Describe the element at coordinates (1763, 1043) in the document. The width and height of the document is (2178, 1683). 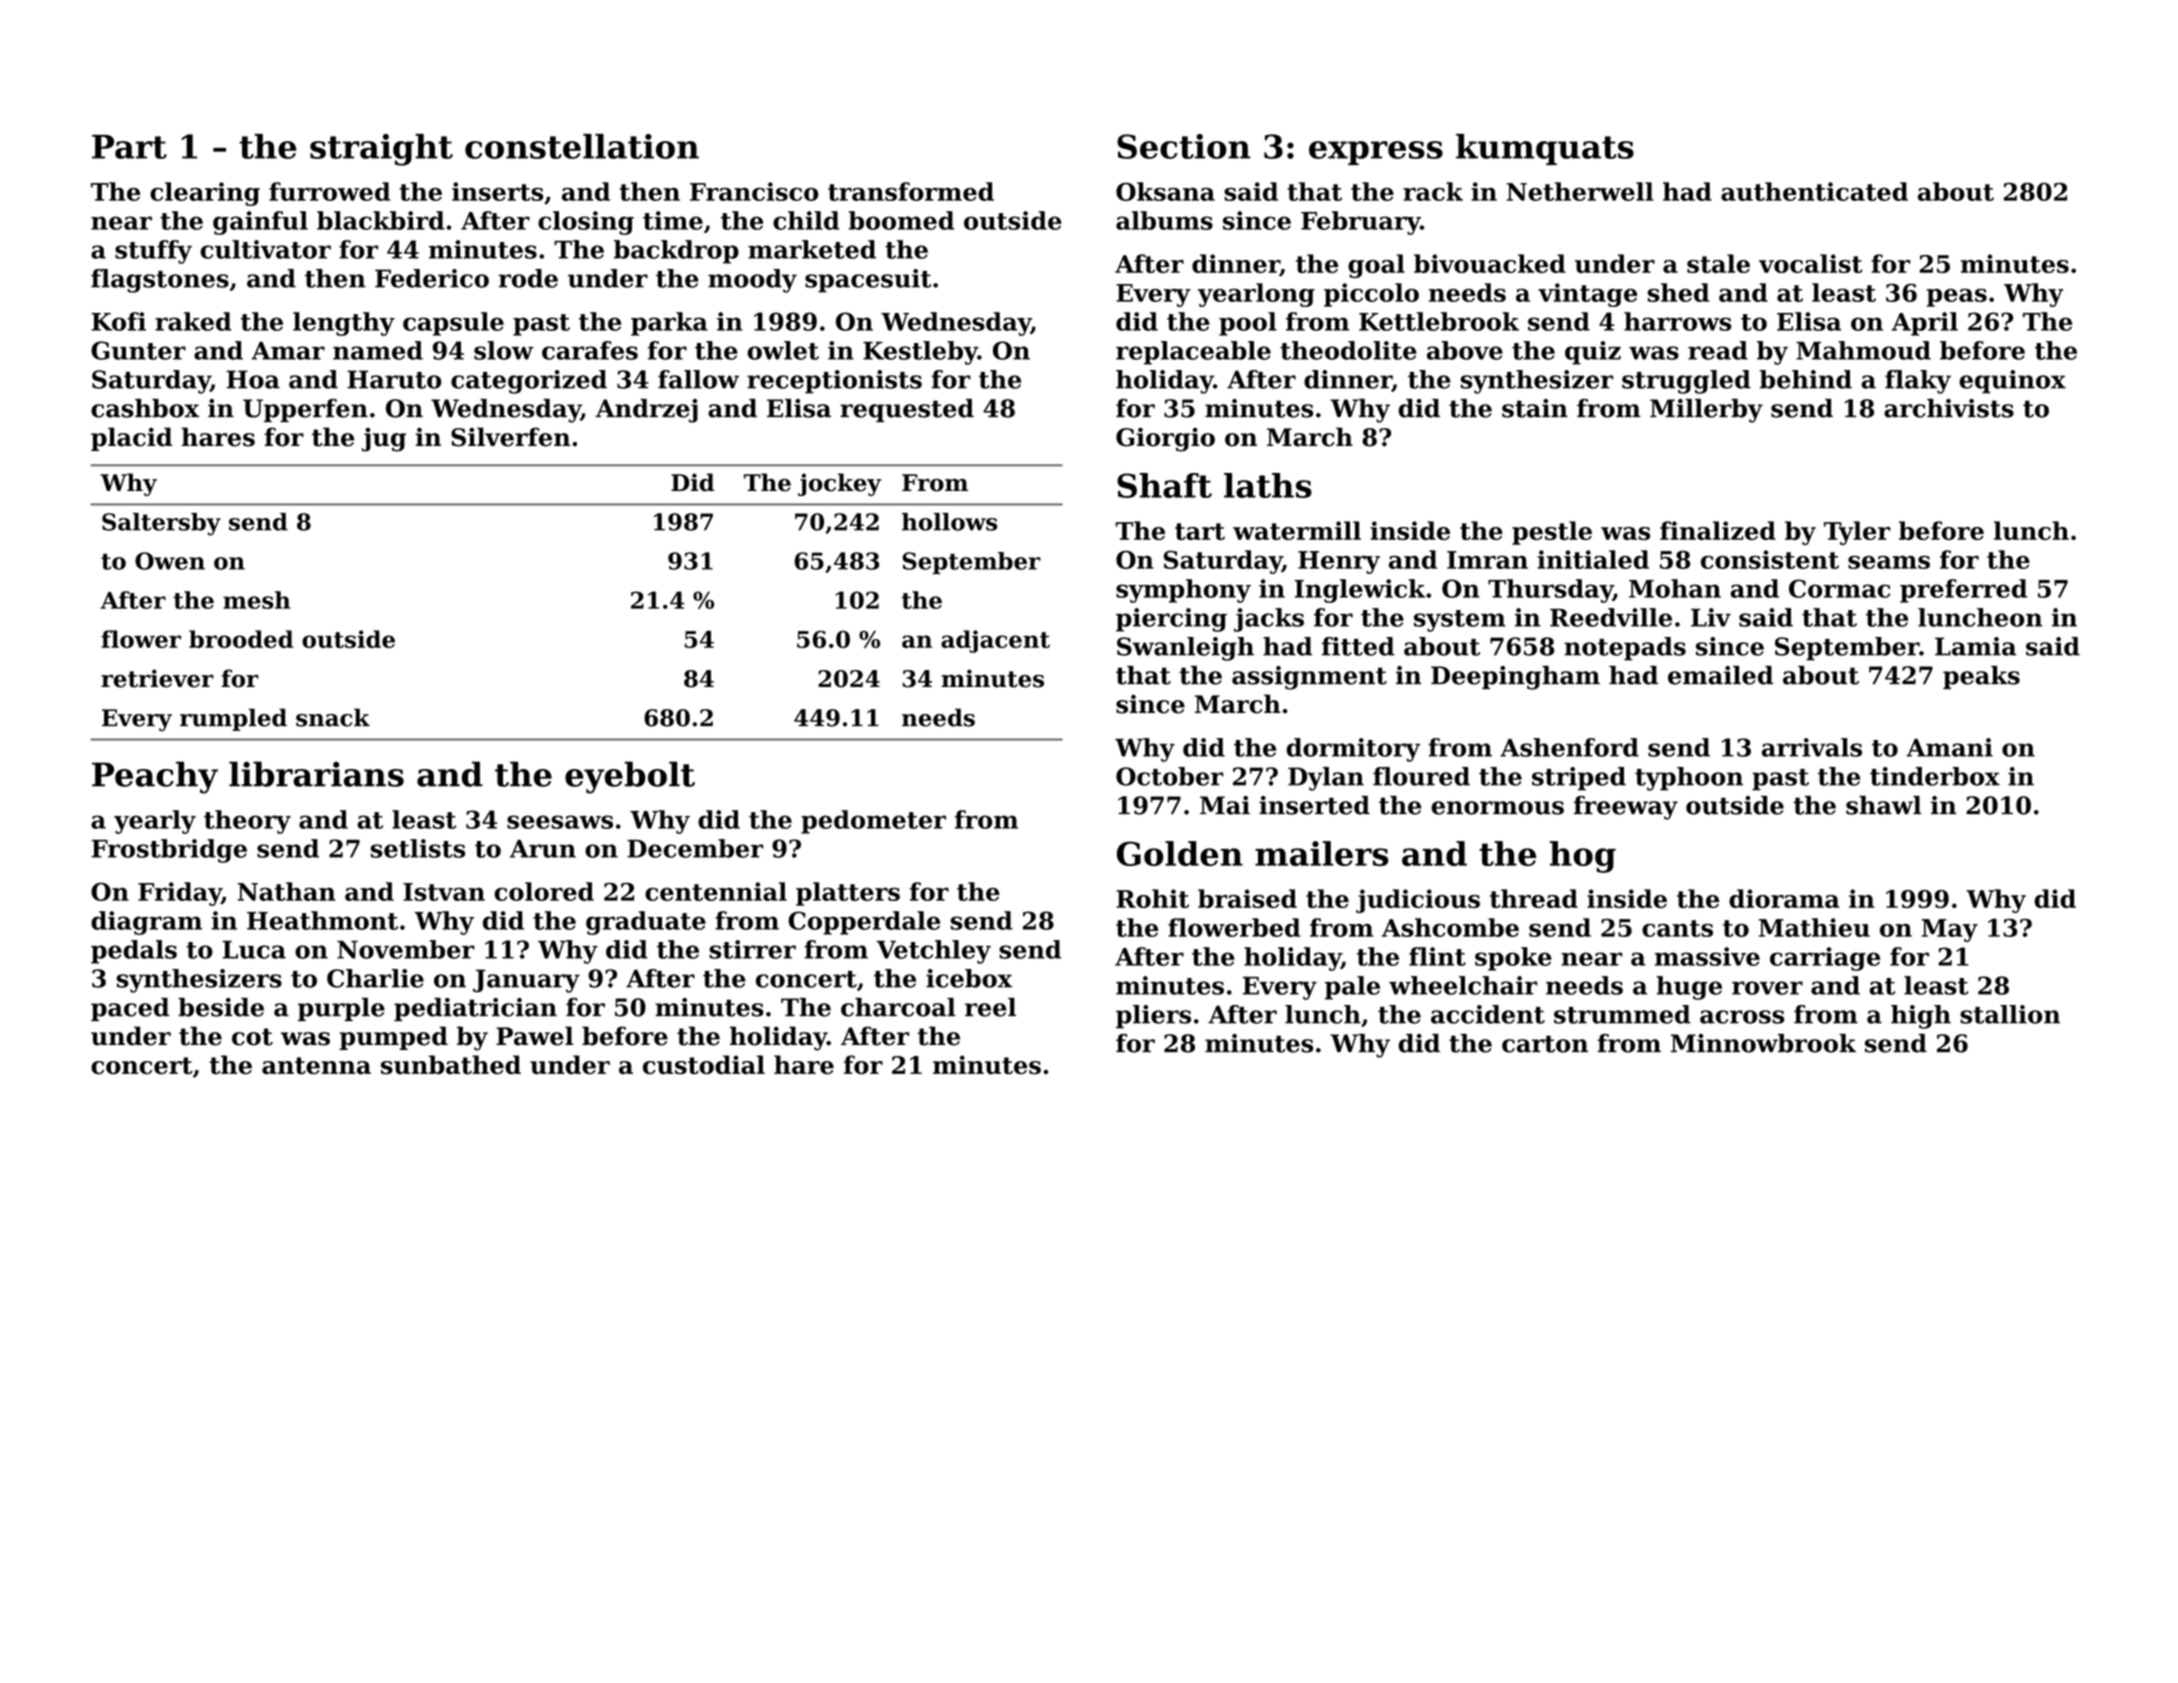
I see `Minnowbrook` at that location.
